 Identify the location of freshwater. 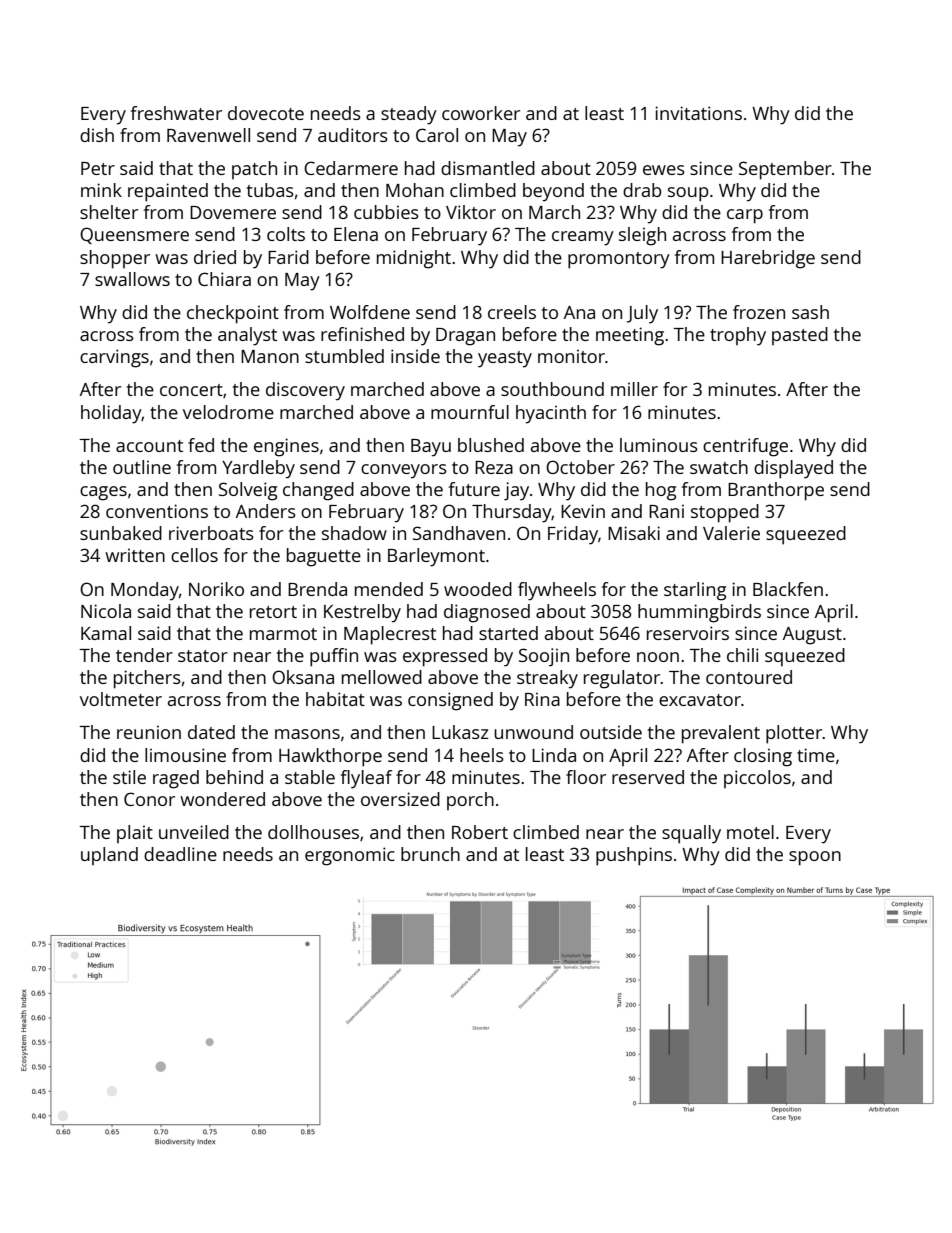
(176, 113).
